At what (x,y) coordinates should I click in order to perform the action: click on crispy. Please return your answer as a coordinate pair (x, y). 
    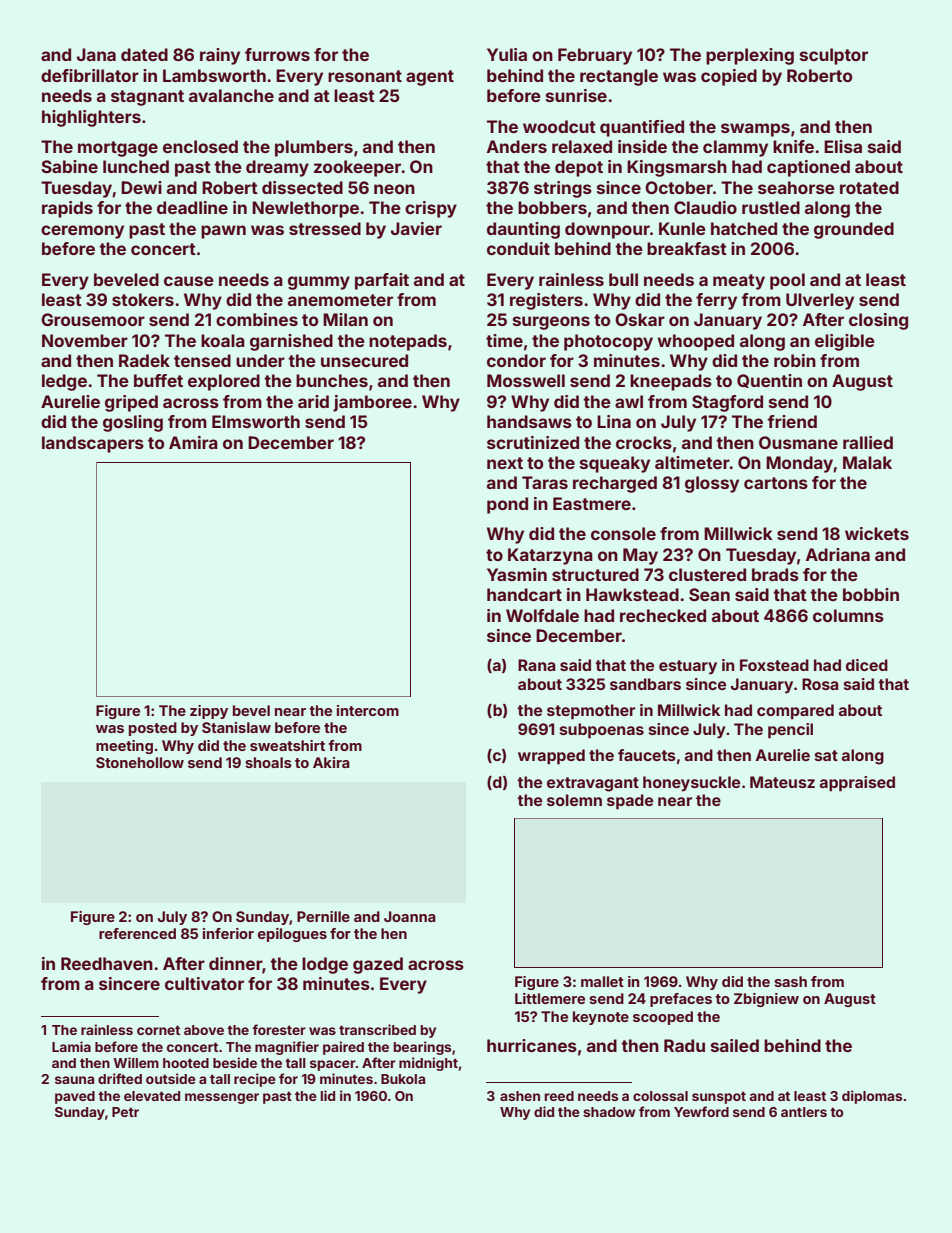
    Looking at the image, I should click on (431, 209).
